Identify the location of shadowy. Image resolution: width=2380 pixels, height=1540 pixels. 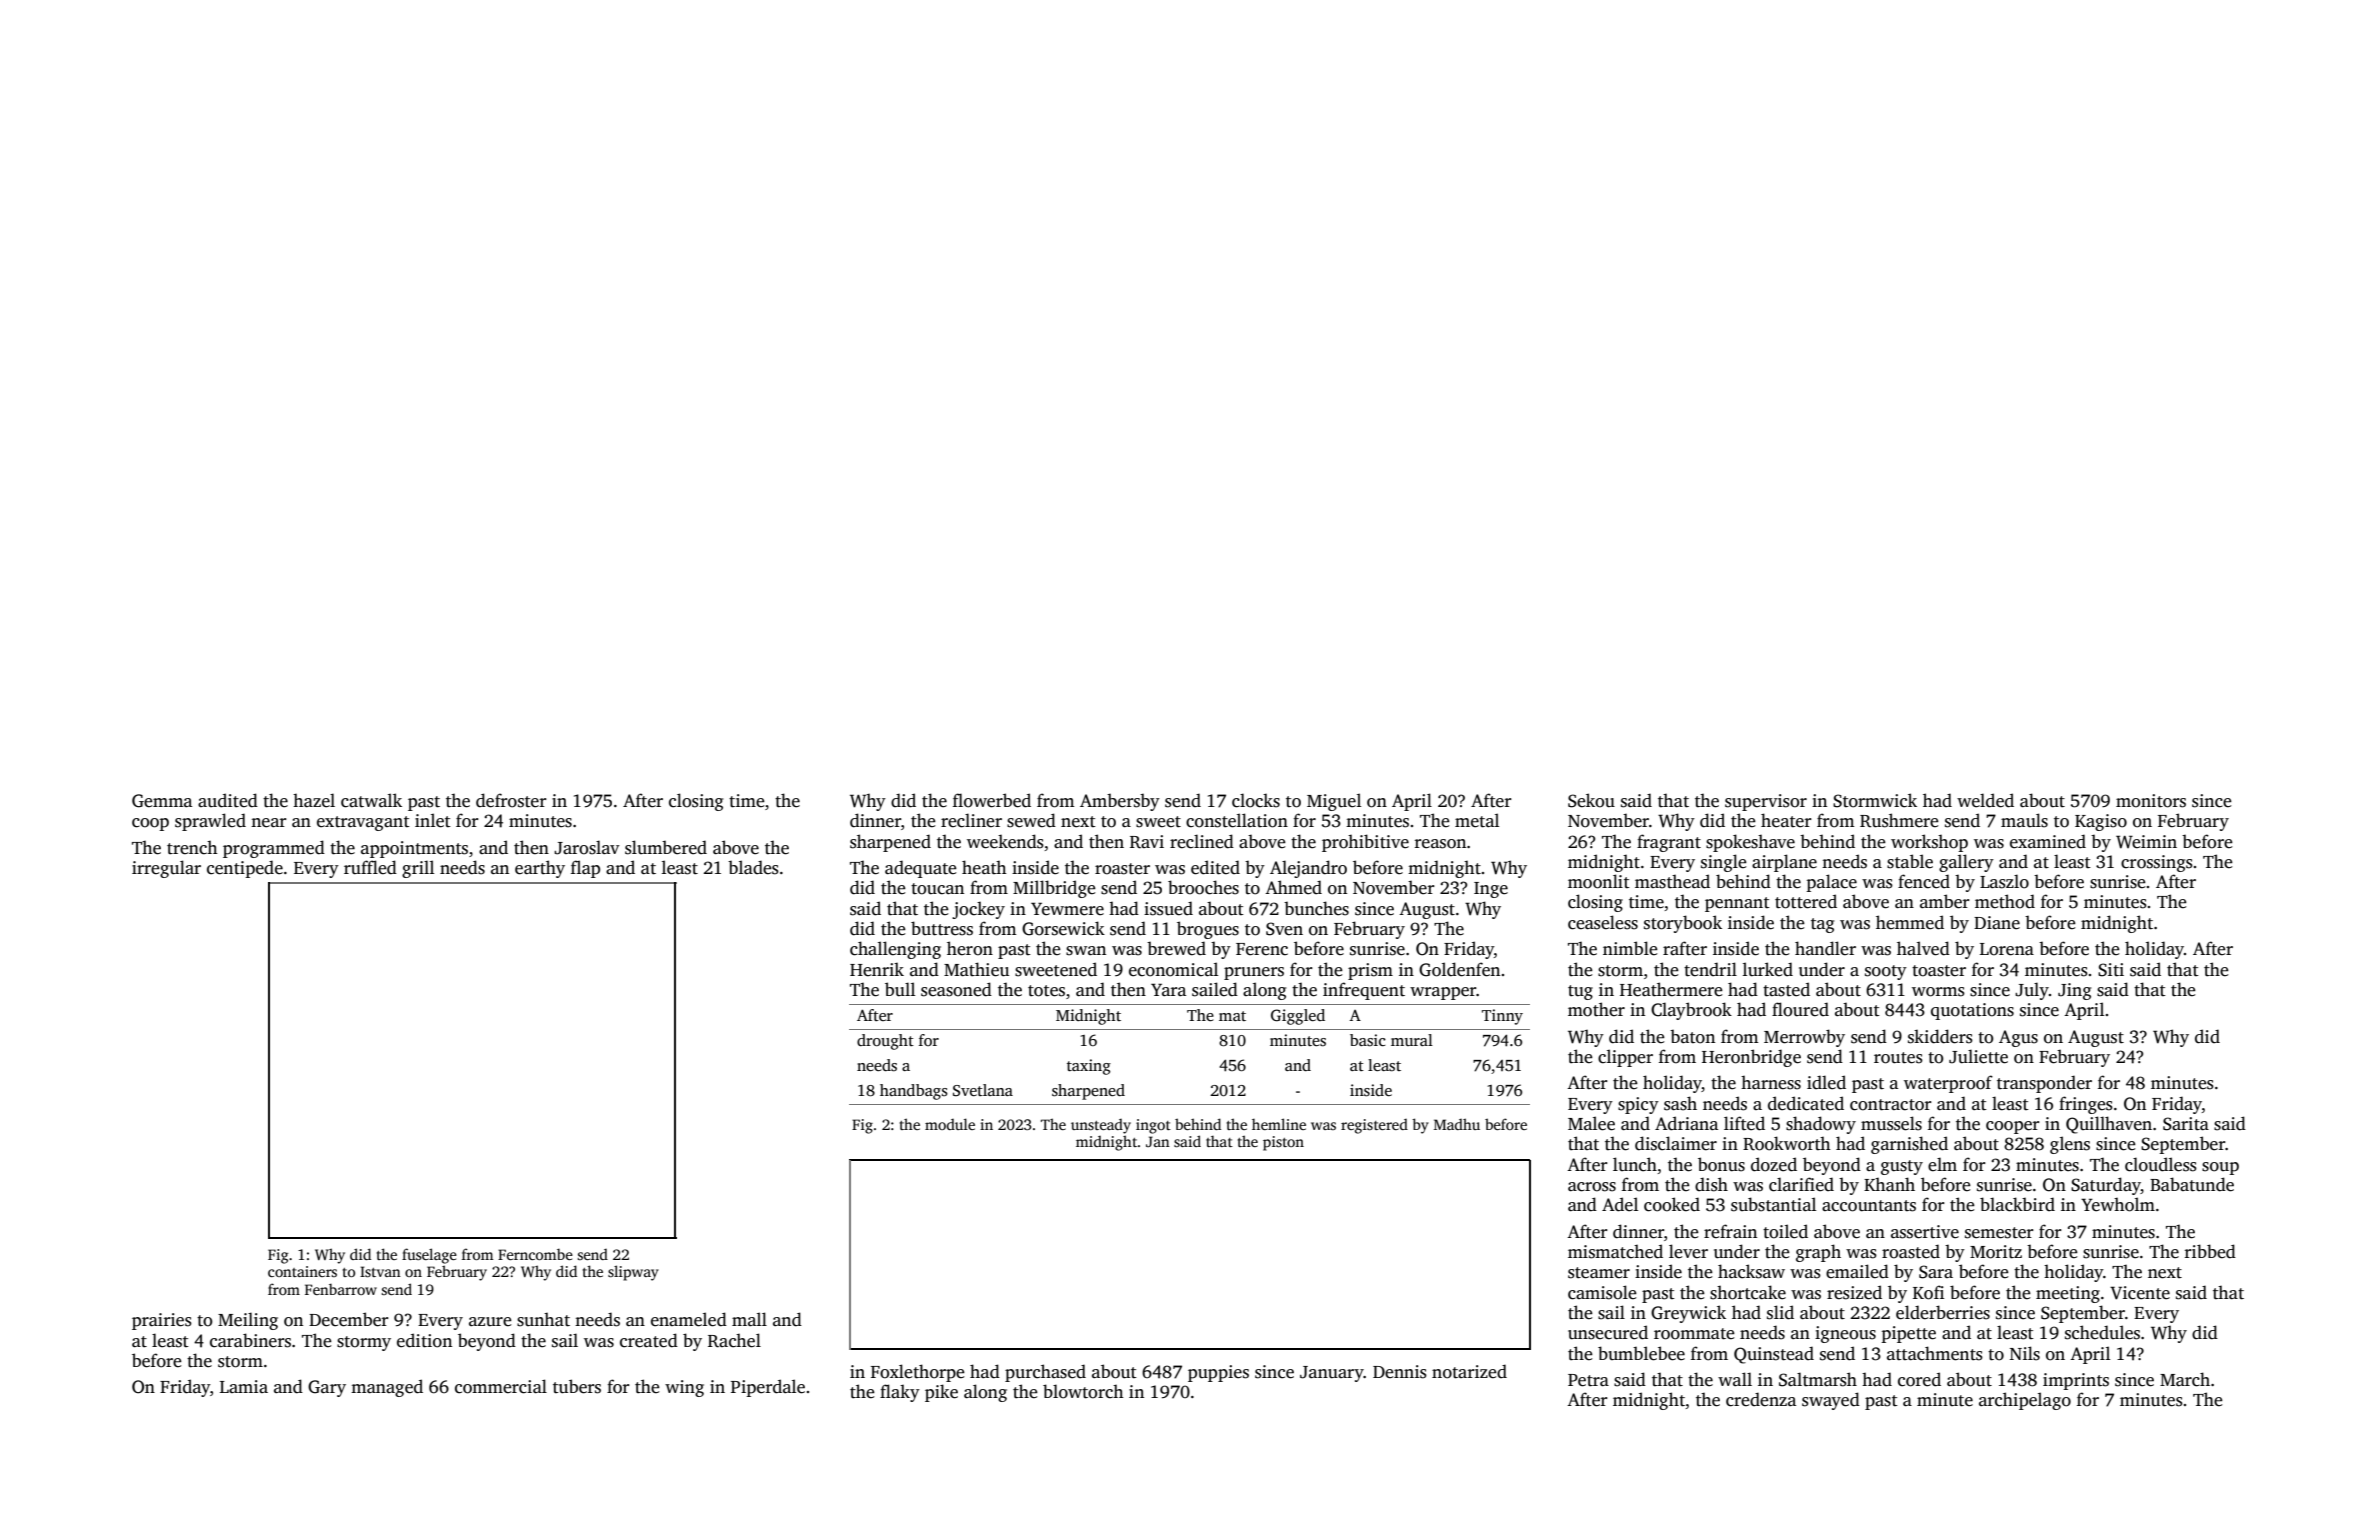
(1821, 1125).
